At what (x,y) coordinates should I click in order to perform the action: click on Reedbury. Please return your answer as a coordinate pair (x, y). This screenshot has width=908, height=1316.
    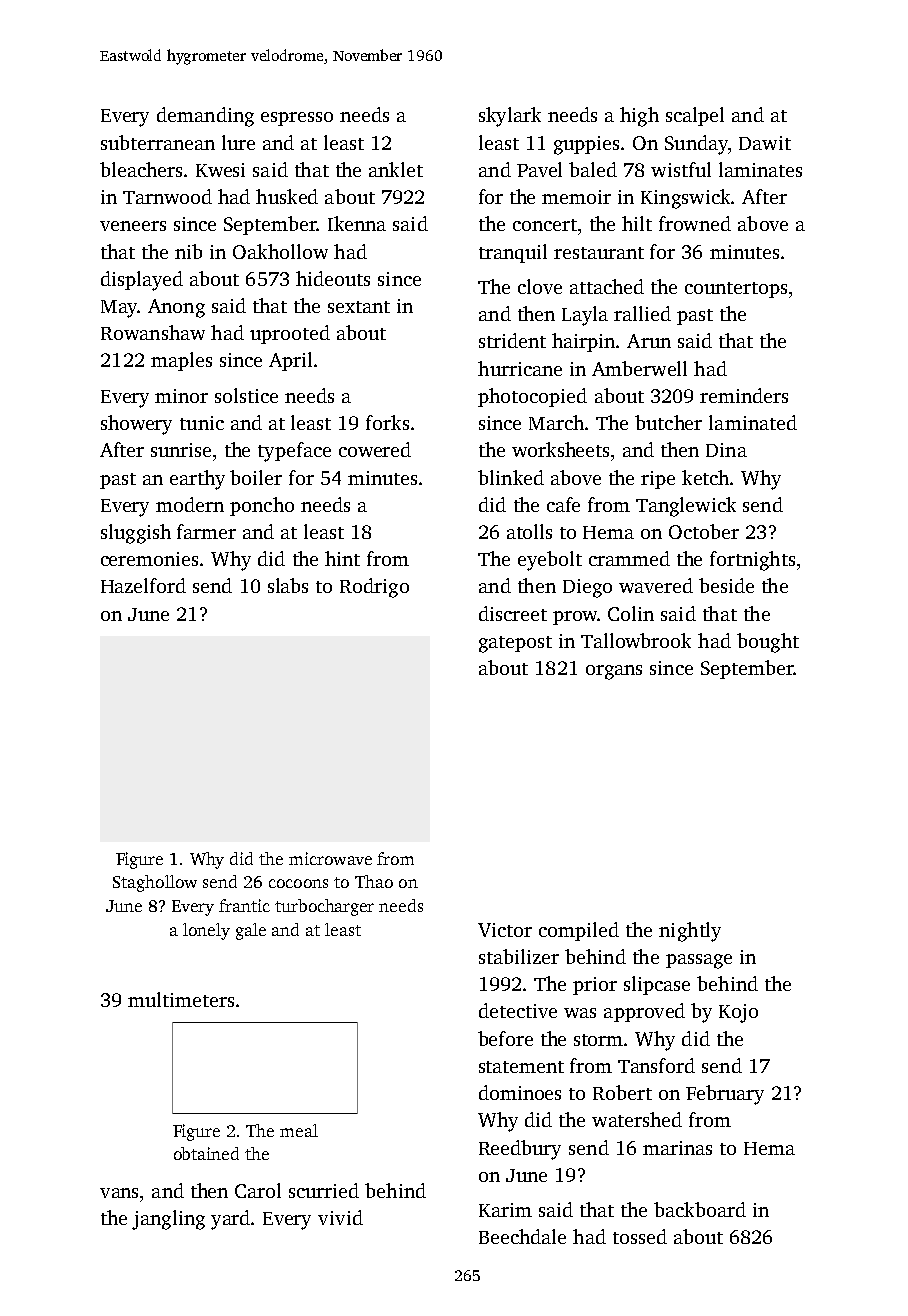
    Looking at the image, I should click on (520, 1150).
